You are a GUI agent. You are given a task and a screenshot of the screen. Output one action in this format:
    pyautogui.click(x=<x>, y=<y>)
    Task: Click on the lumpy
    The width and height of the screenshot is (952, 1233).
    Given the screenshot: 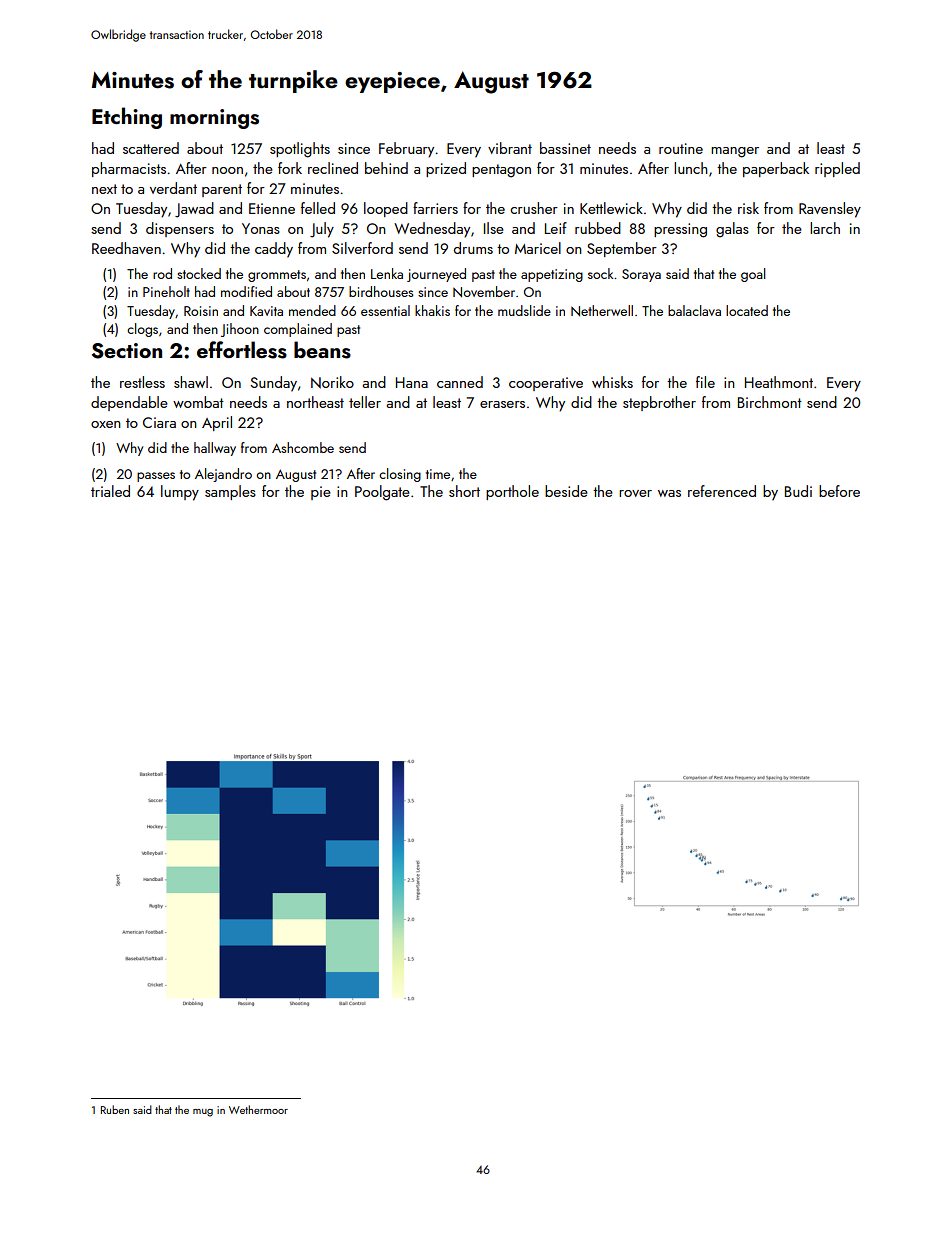 What is the action you would take?
    pyautogui.click(x=180, y=493)
